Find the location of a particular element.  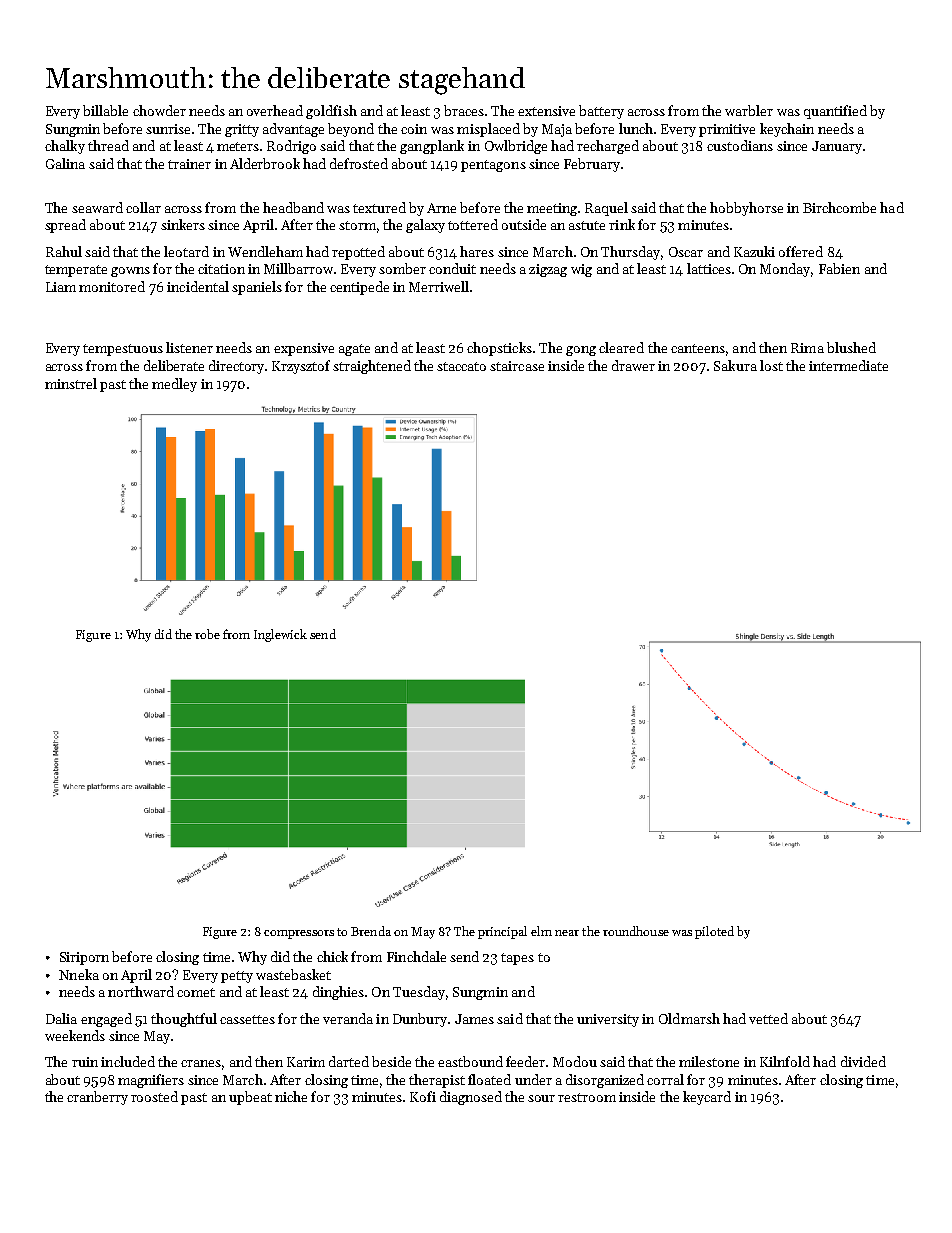

custodians is located at coordinates (740, 145).
